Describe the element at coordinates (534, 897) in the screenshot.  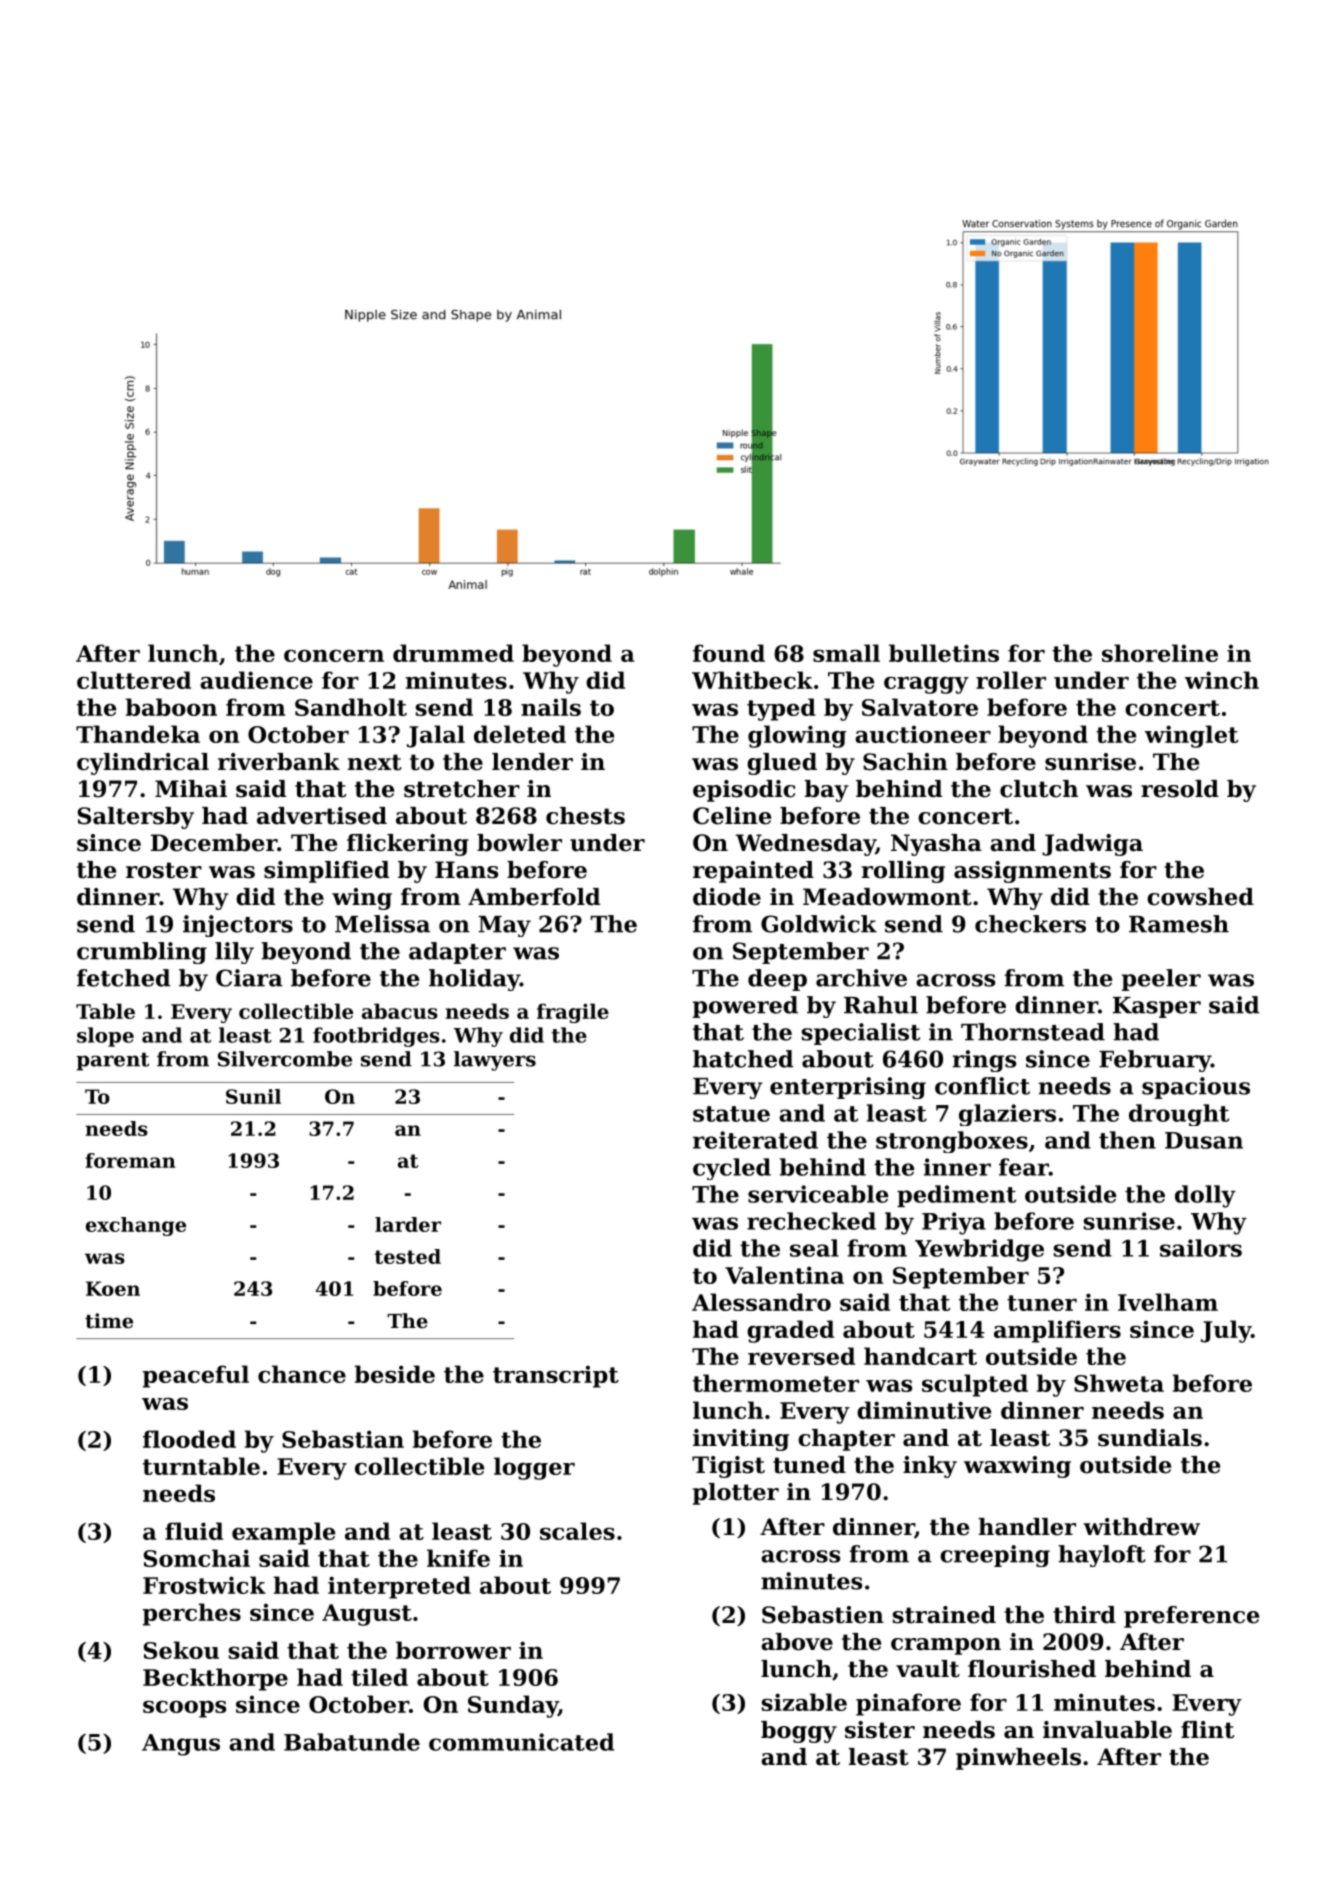
I see `Amberfold` at that location.
